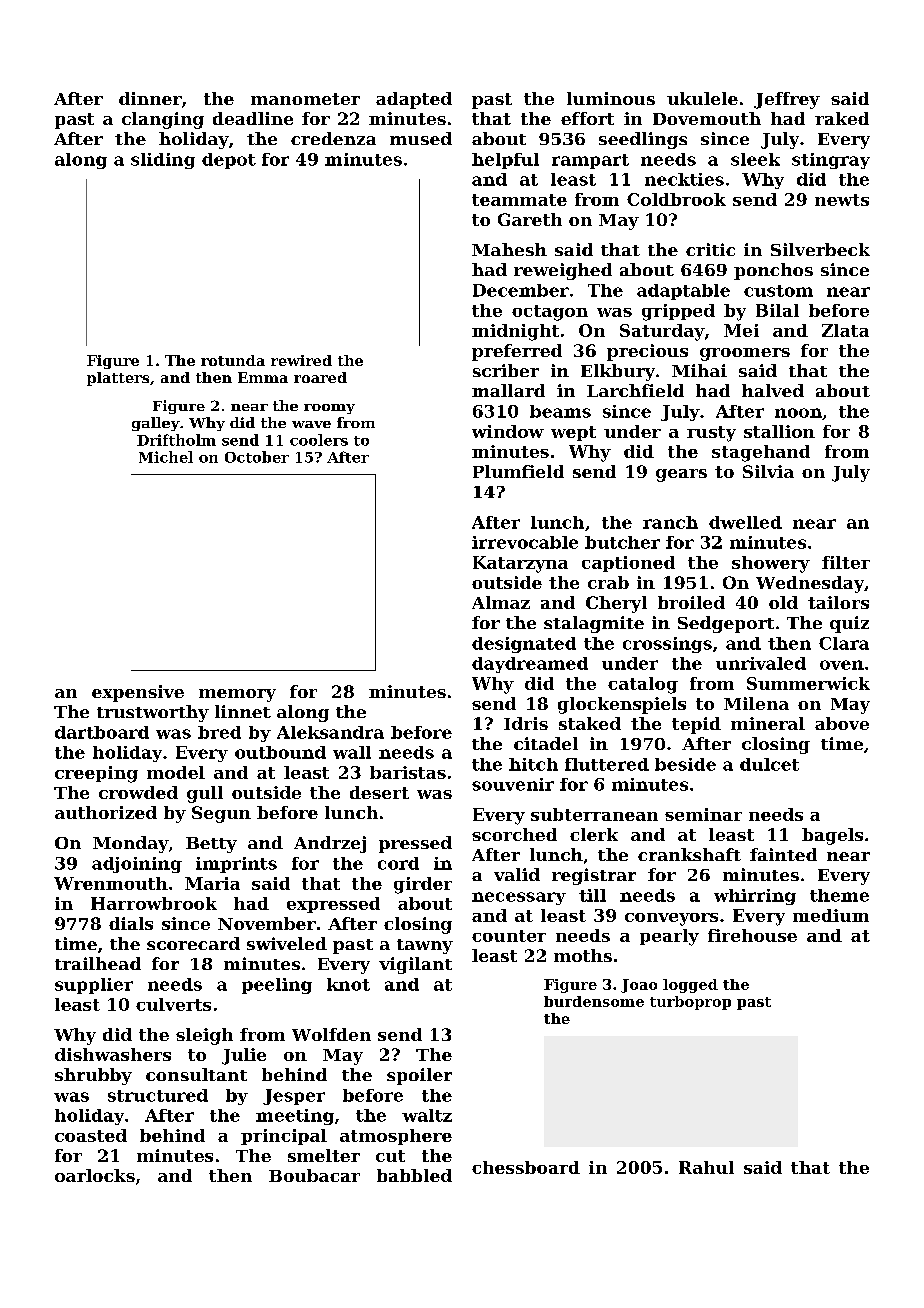 The width and height of the page is (924, 1308). I want to click on Zlata, so click(845, 330).
